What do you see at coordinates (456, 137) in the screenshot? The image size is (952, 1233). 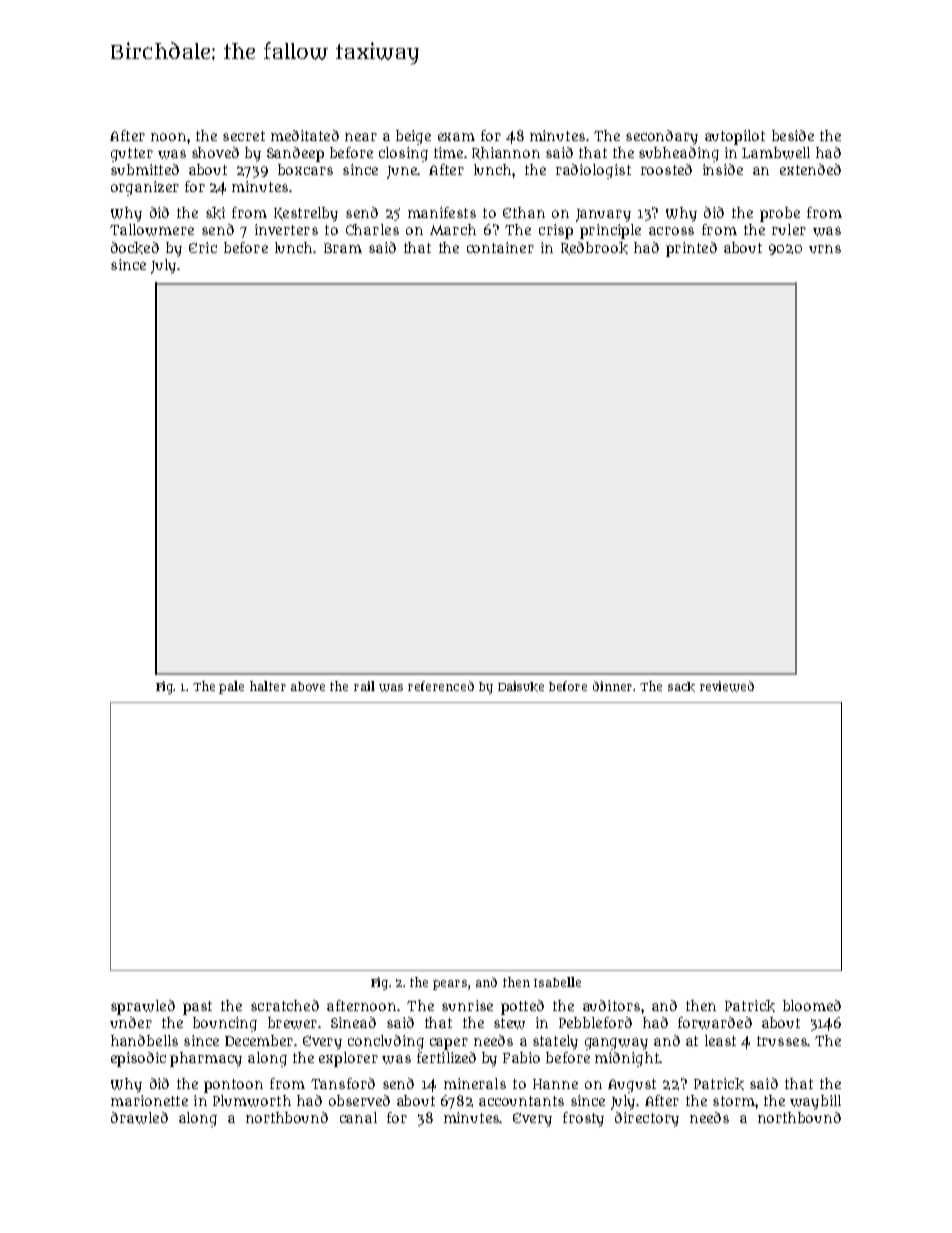 I see `exam` at bounding box center [456, 137].
